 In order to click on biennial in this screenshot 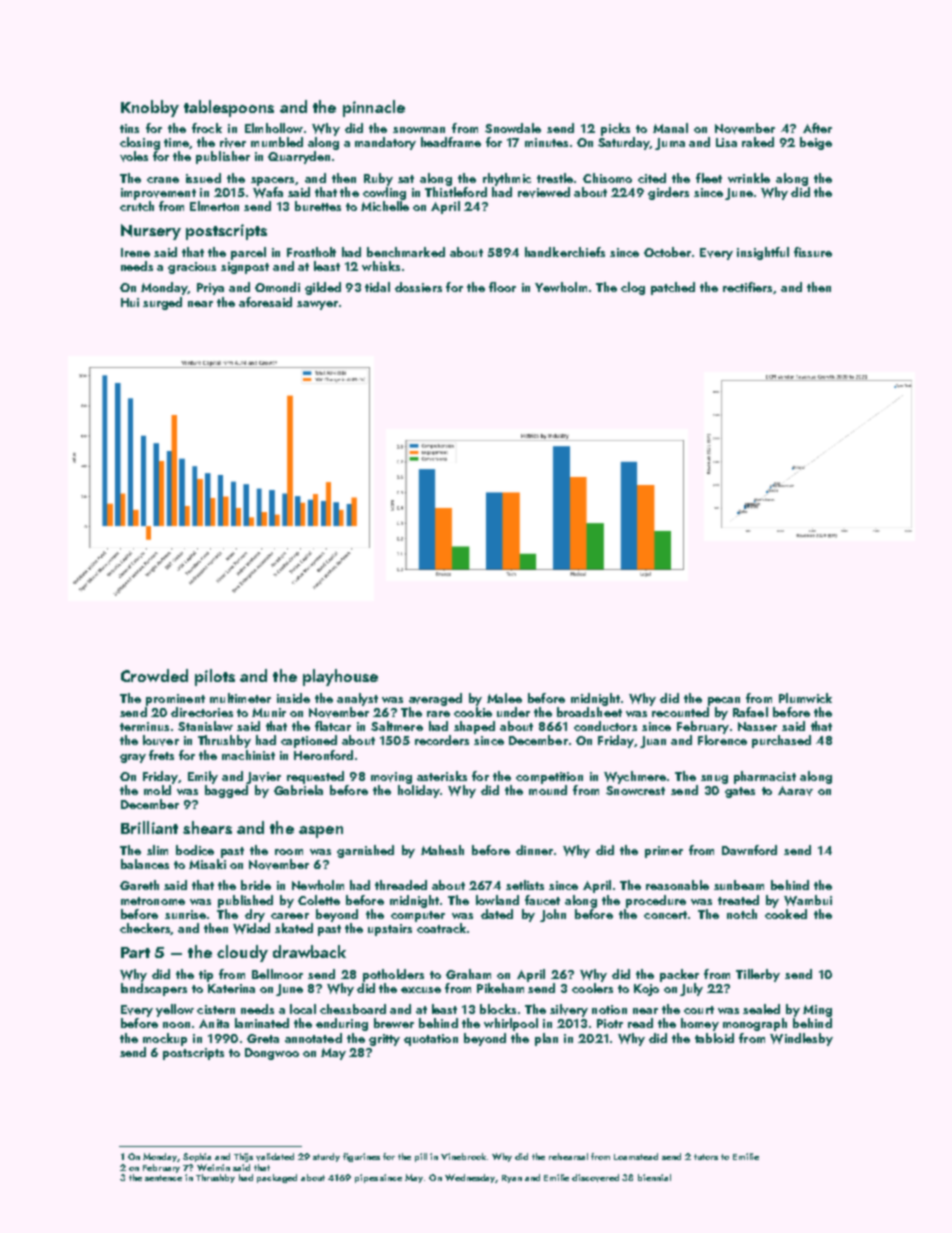, I will do `click(654, 1177)`.
